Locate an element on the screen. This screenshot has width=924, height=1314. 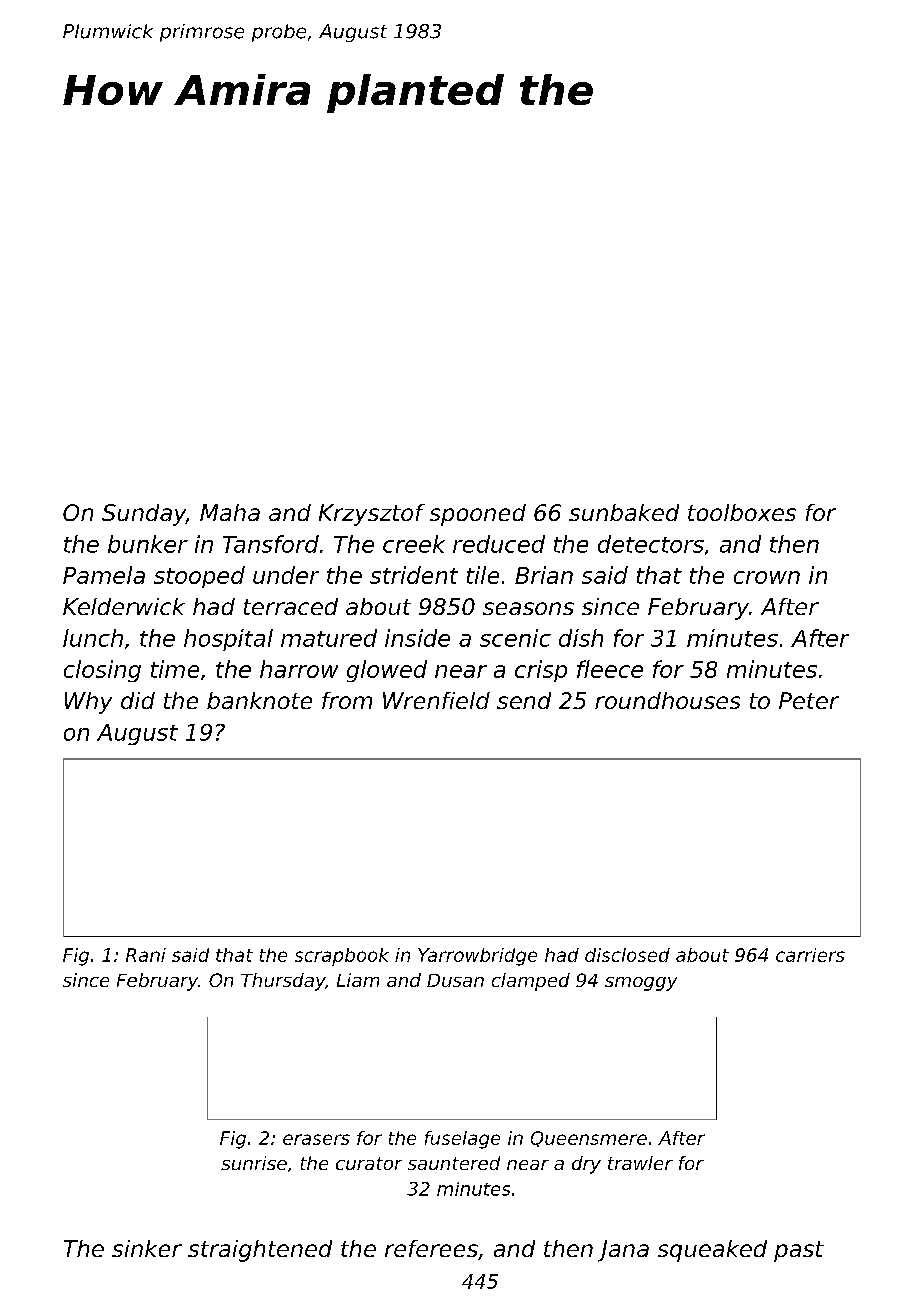
Wrenfield is located at coordinates (436, 700).
